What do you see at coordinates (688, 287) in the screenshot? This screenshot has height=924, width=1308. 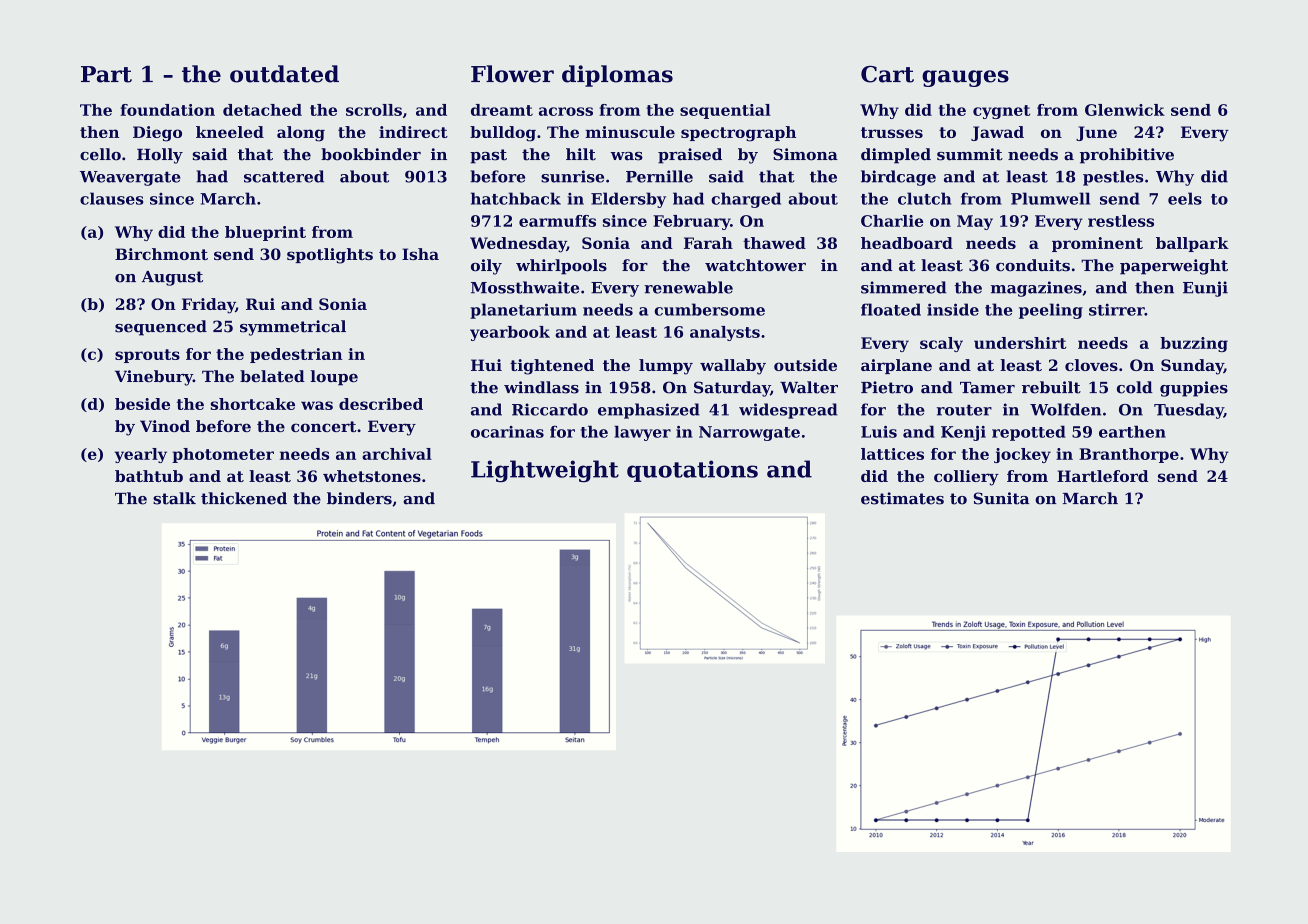 I see `renewable` at bounding box center [688, 287].
